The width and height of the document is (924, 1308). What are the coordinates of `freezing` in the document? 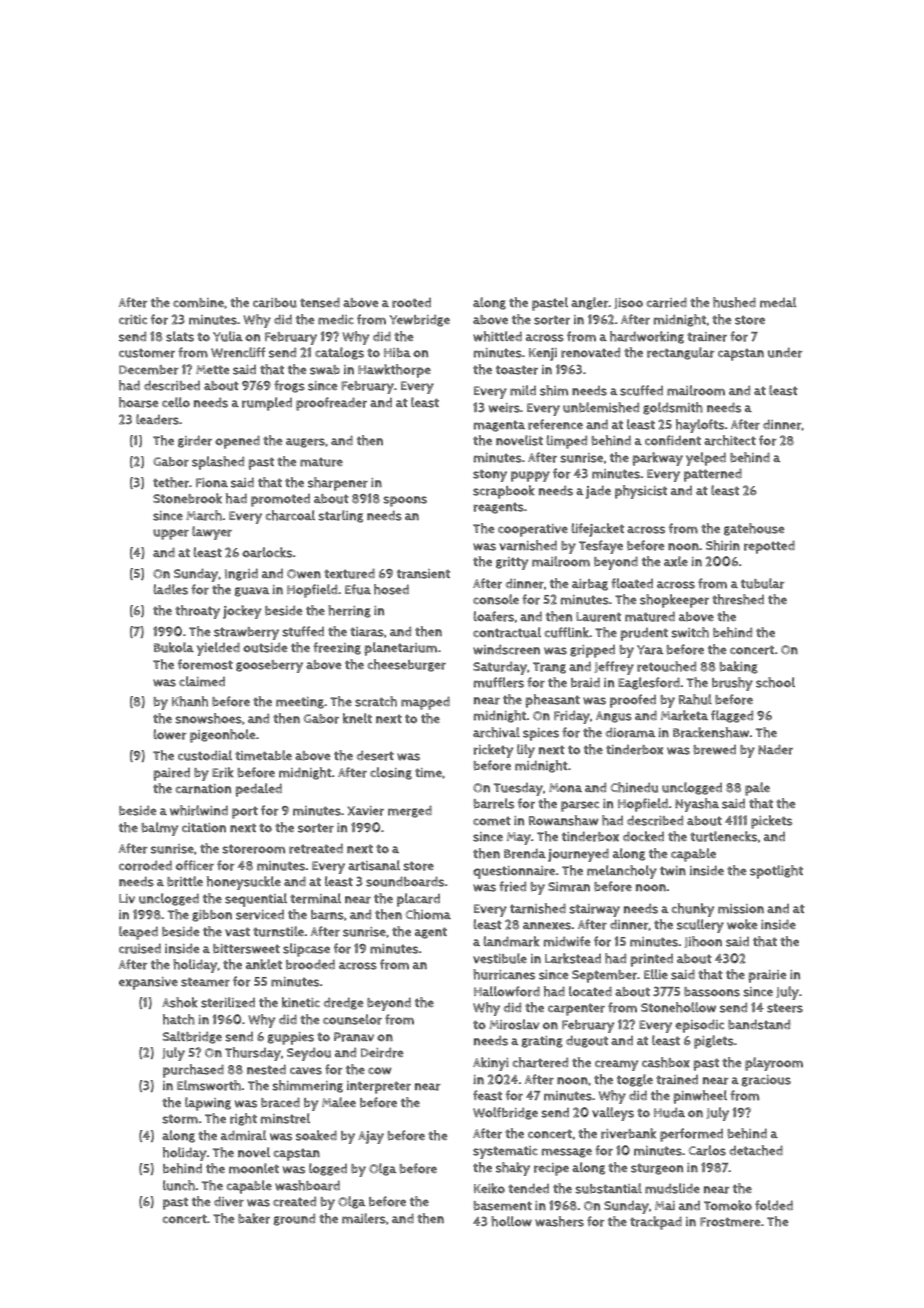 It's located at (337, 648).
